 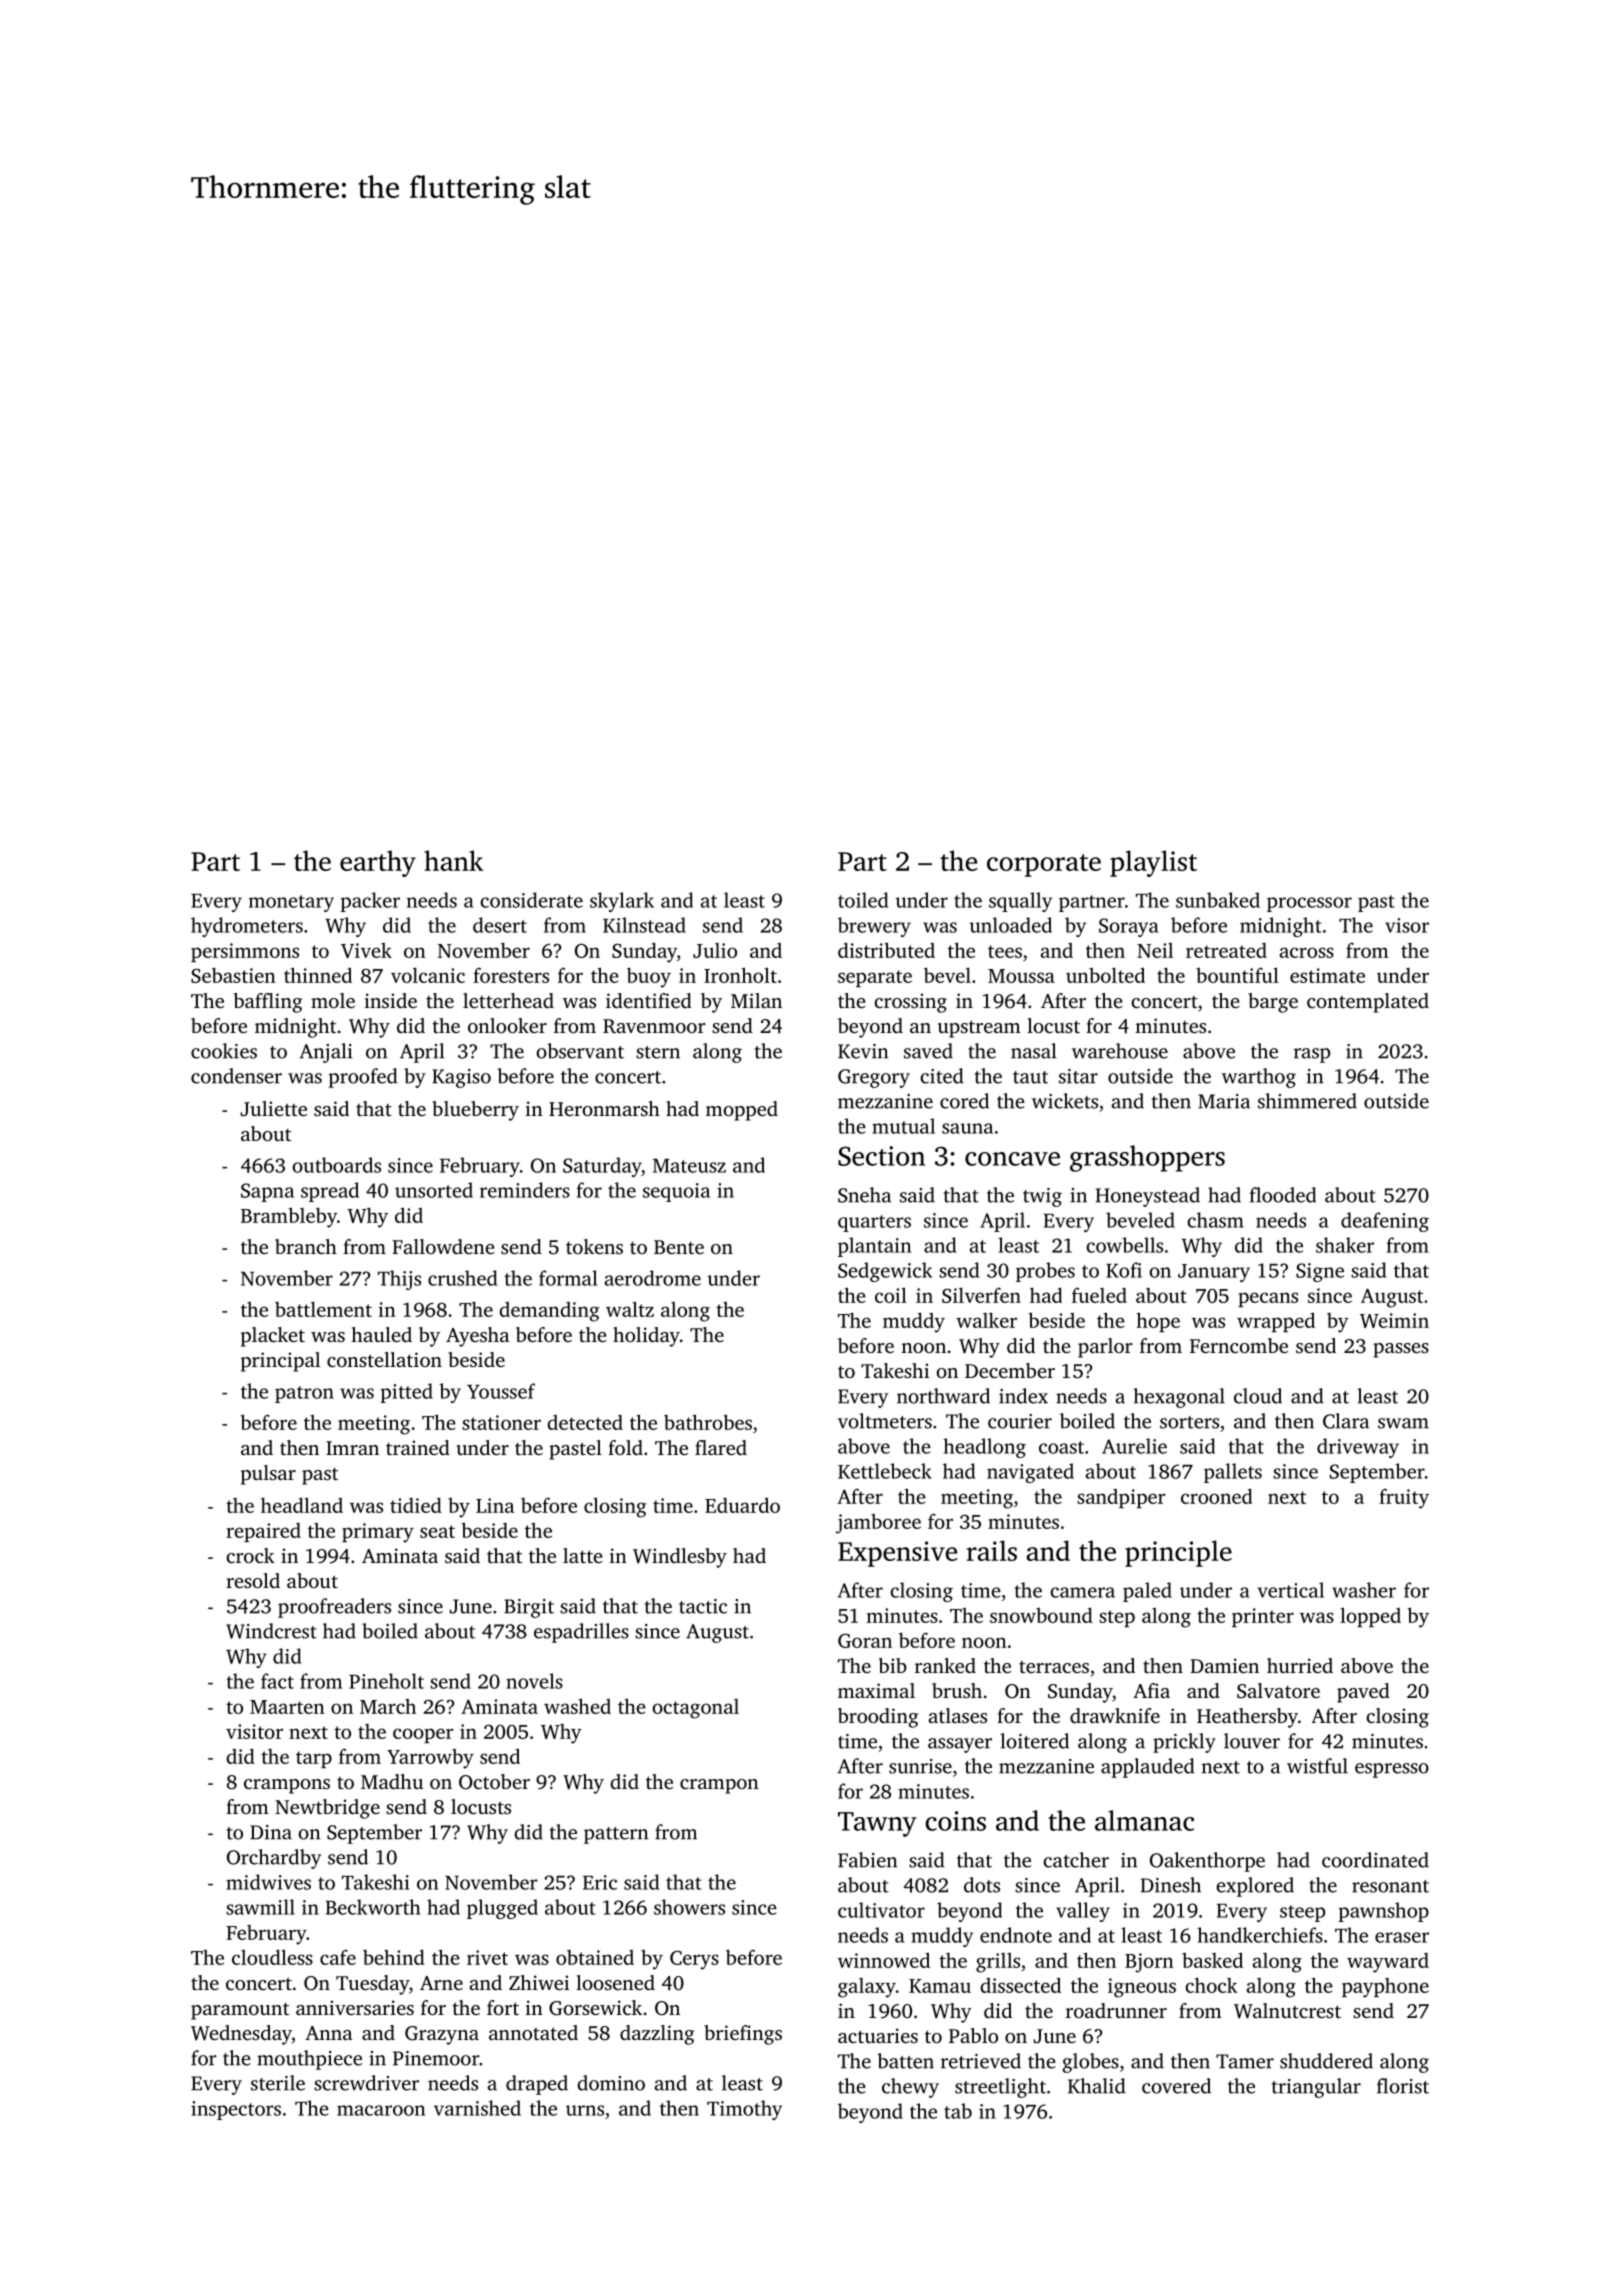 What do you see at coordinates (945, 1665) in the document?
I see `ranked` at bounding box center [945, 1665].
